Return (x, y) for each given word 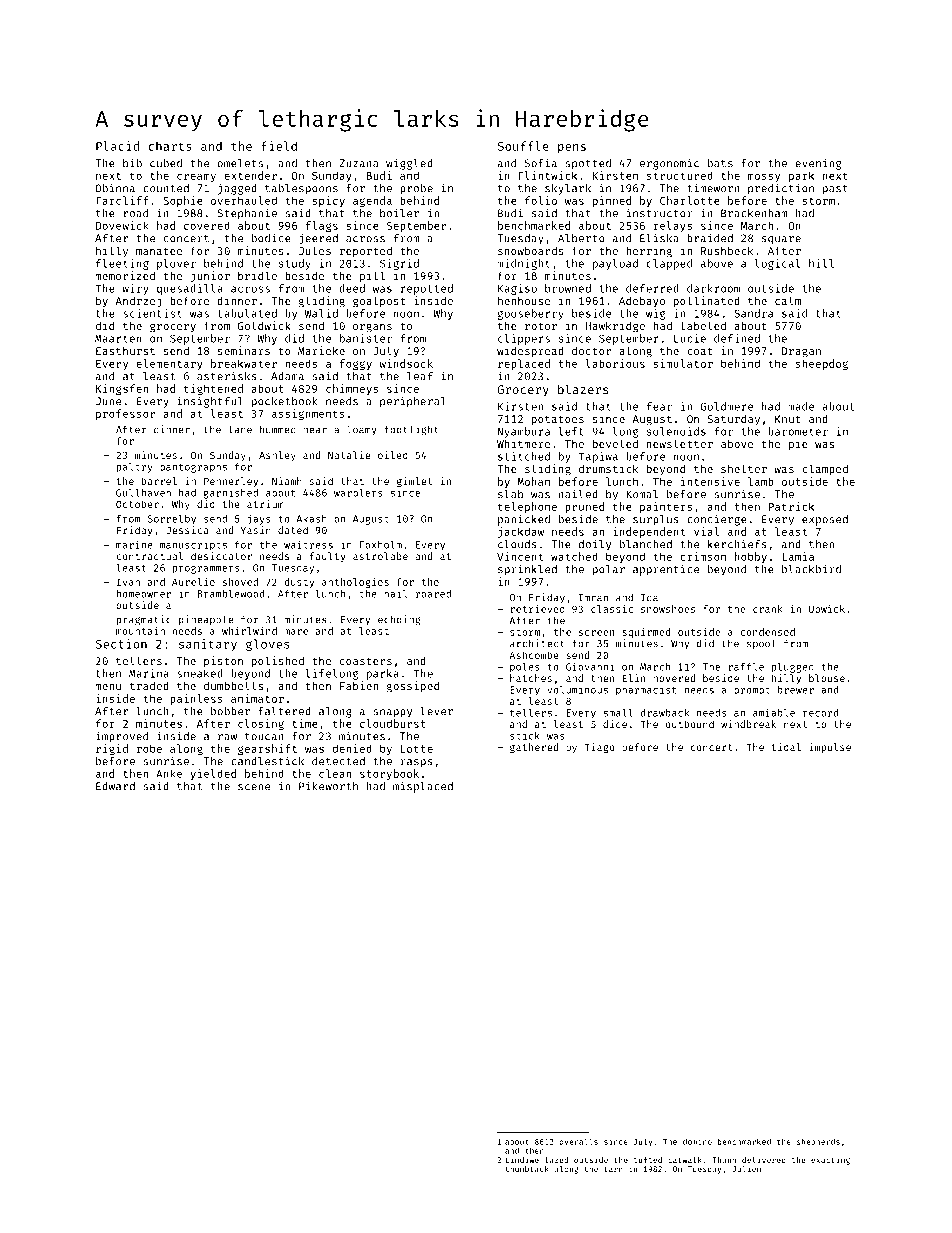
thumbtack (527, 1169)
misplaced (423, 787)
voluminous (577, 689)
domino (697, 1141)
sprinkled (527, 570)
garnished (231, 493)
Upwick (827, 610)
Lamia (798, 556)
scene (254, 787)
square (781, 240)
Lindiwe (522, 1160)
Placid (117, 146)
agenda (372, 201)
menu (108, 687)
